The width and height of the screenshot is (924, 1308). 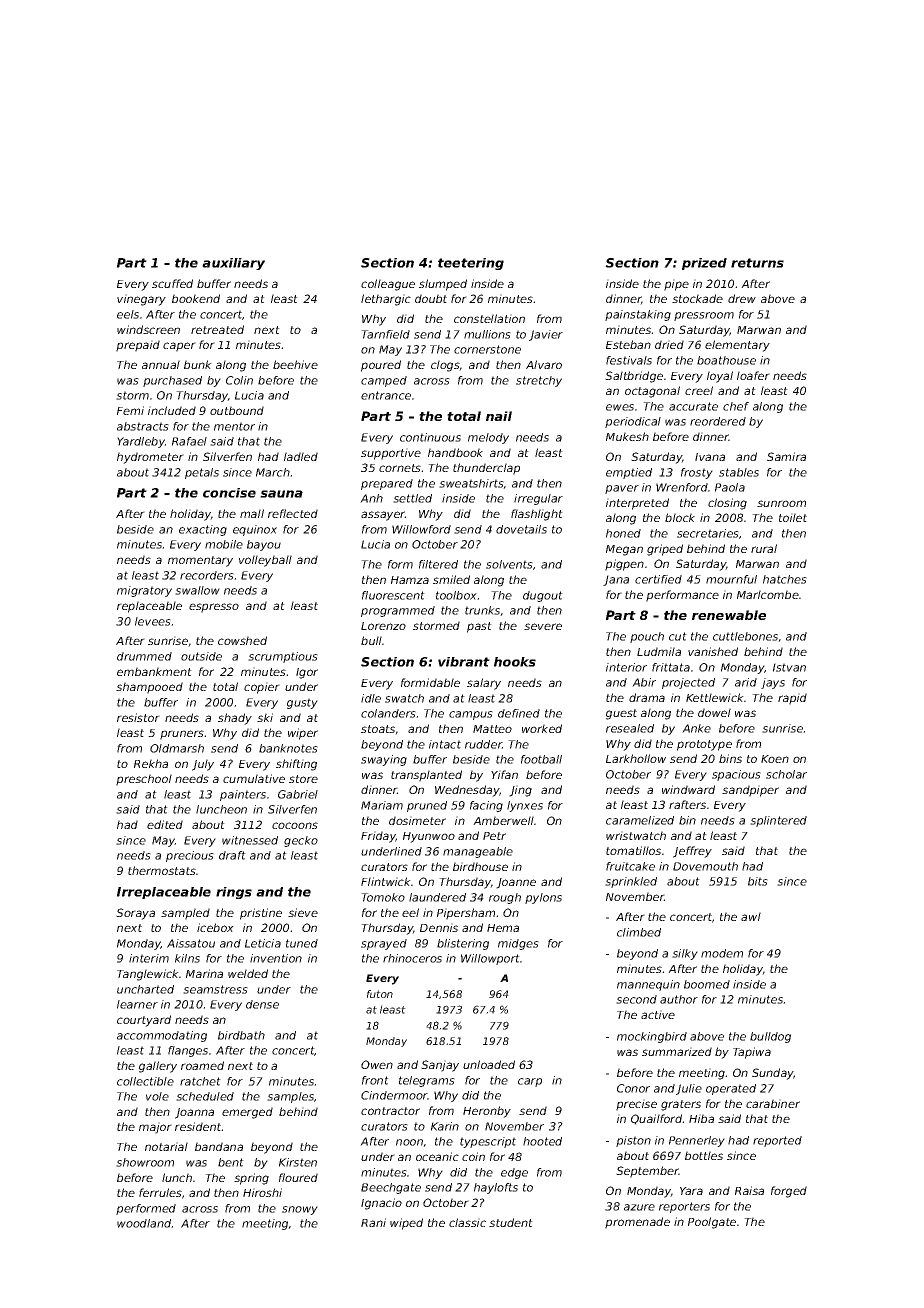 I want to click on reordered, so click(x=718, y=421).
